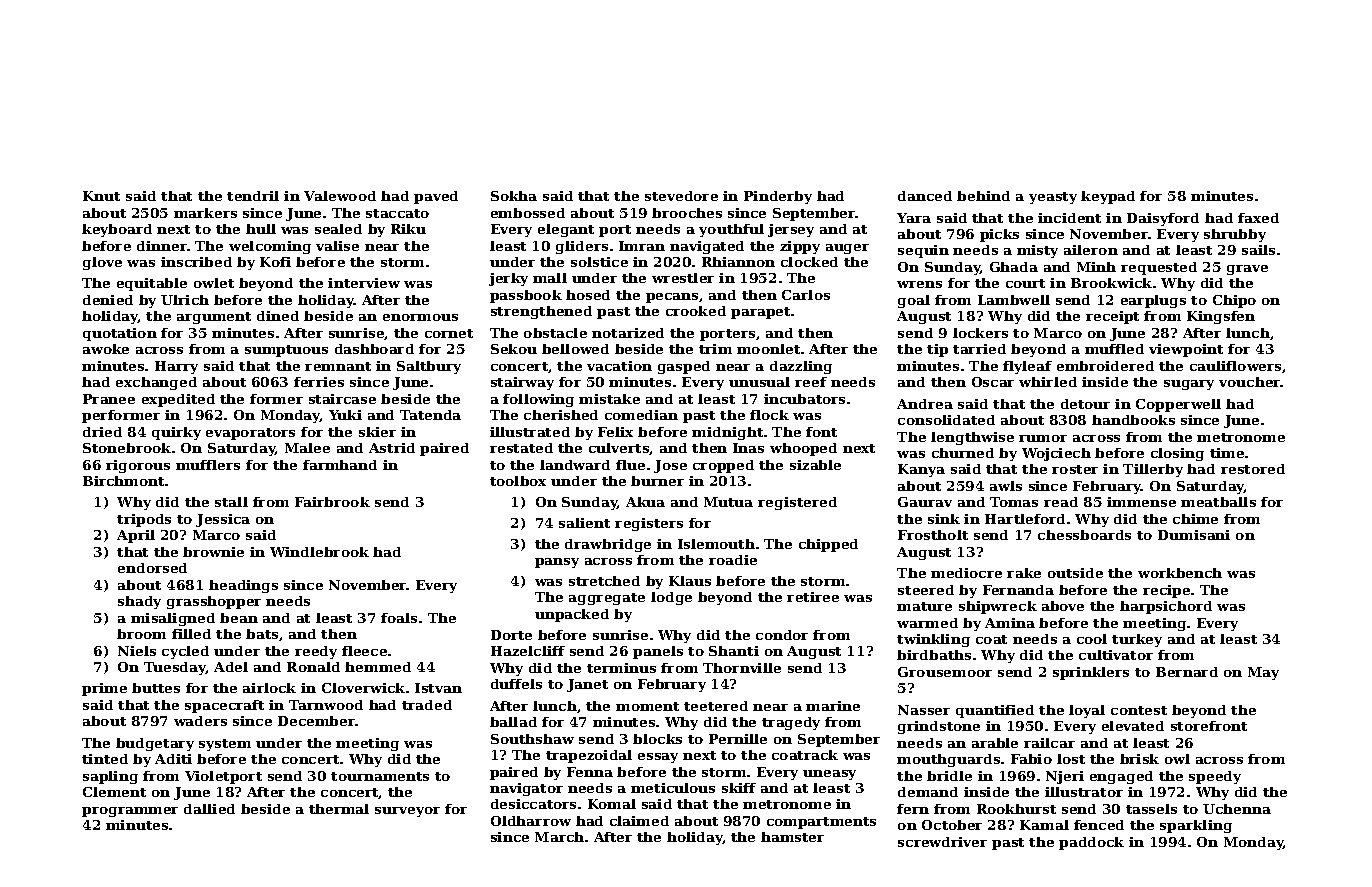  I want to click on bridle, so click(949, 776).
